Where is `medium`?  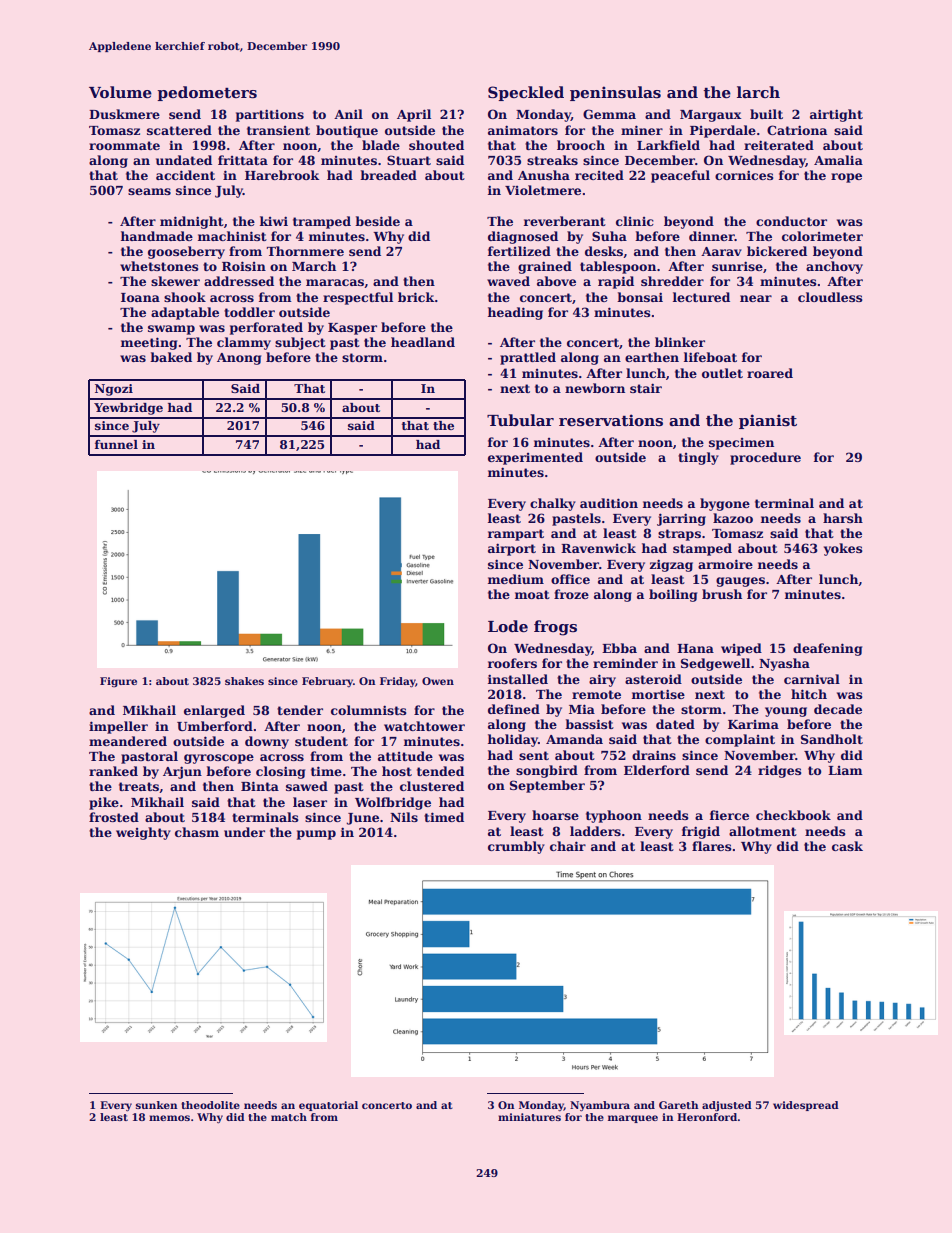 medium is located at coordinates (516, 579).
